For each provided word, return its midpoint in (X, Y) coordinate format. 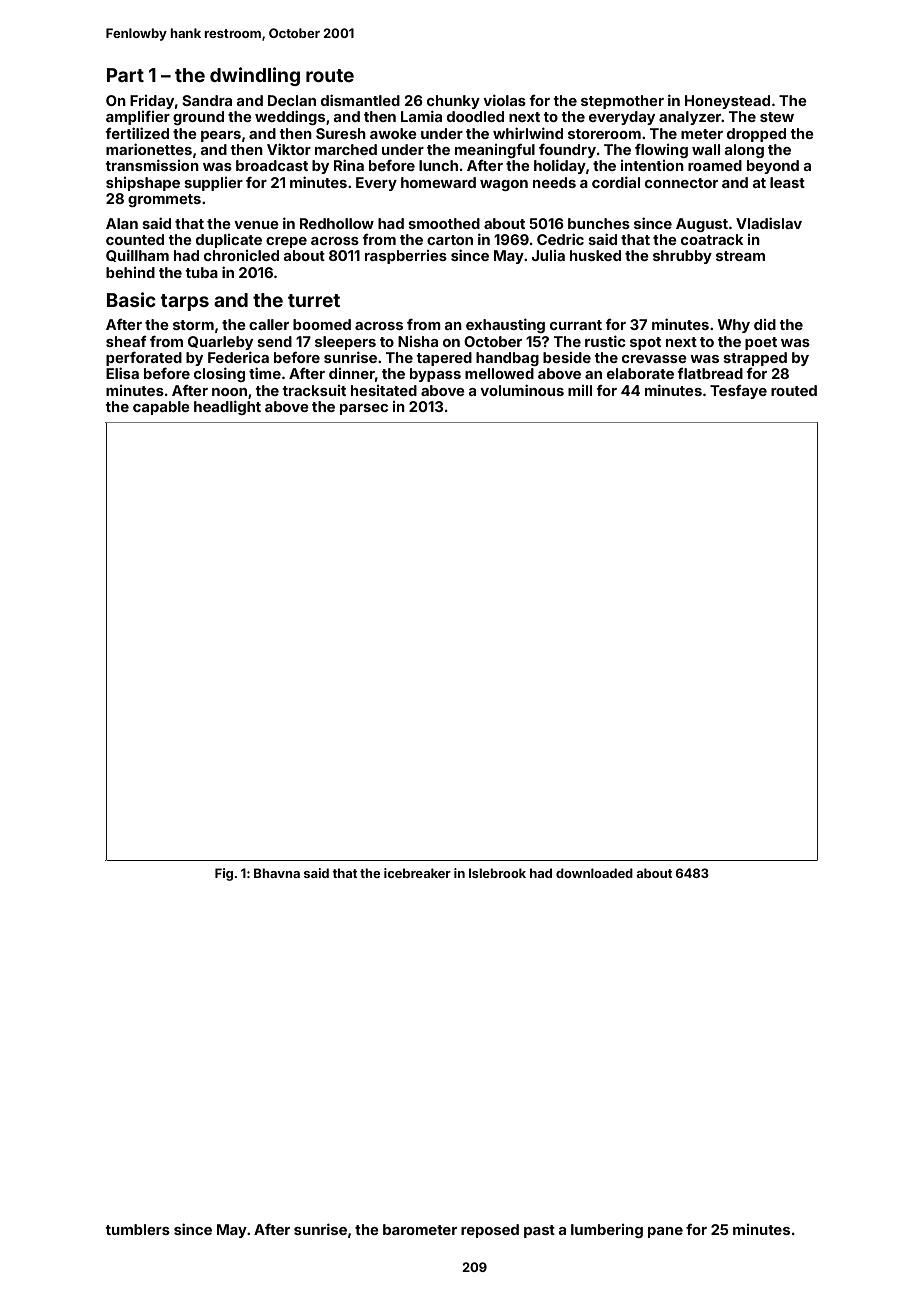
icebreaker (417, 873)
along (744, 151)
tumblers (137, 1229)
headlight (227, 407)
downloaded (594, 873)
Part (125, 75)
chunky (453, 102)
